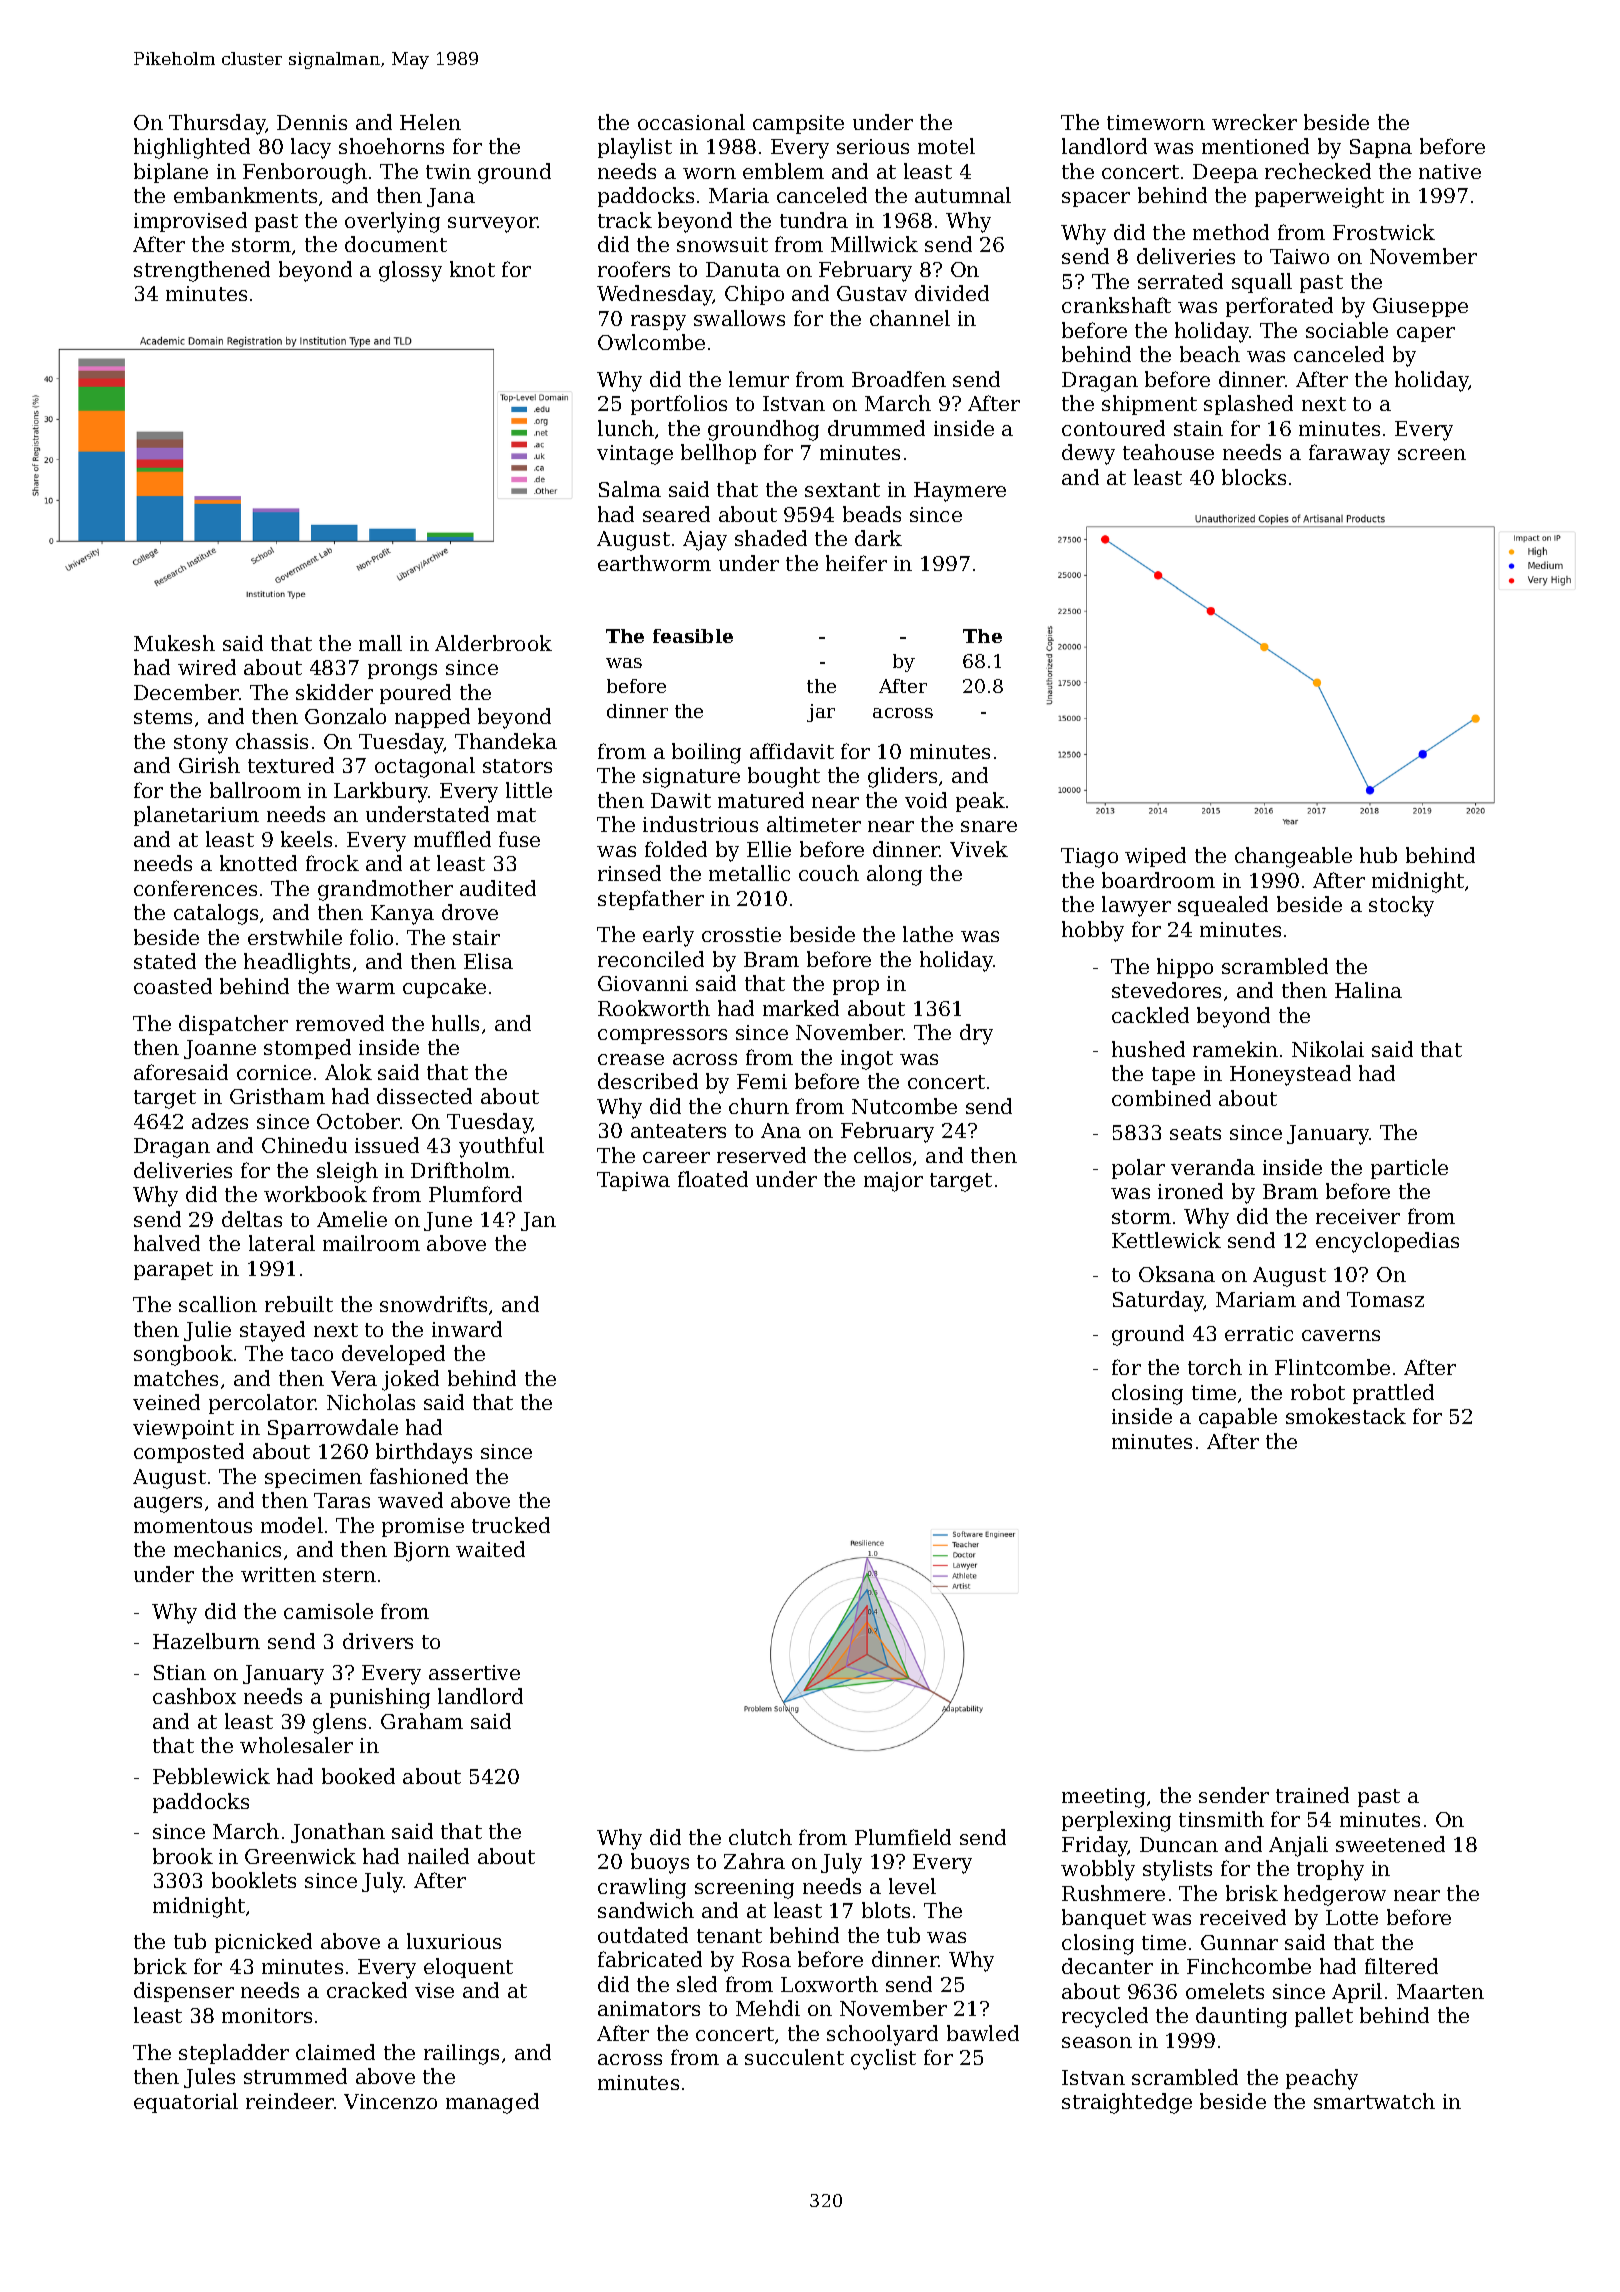 This screenshot has width=1620, height=2292. Describe the element at coordinates (904, 1106) in the screenshot. I see `Nutcombe` at that location.
